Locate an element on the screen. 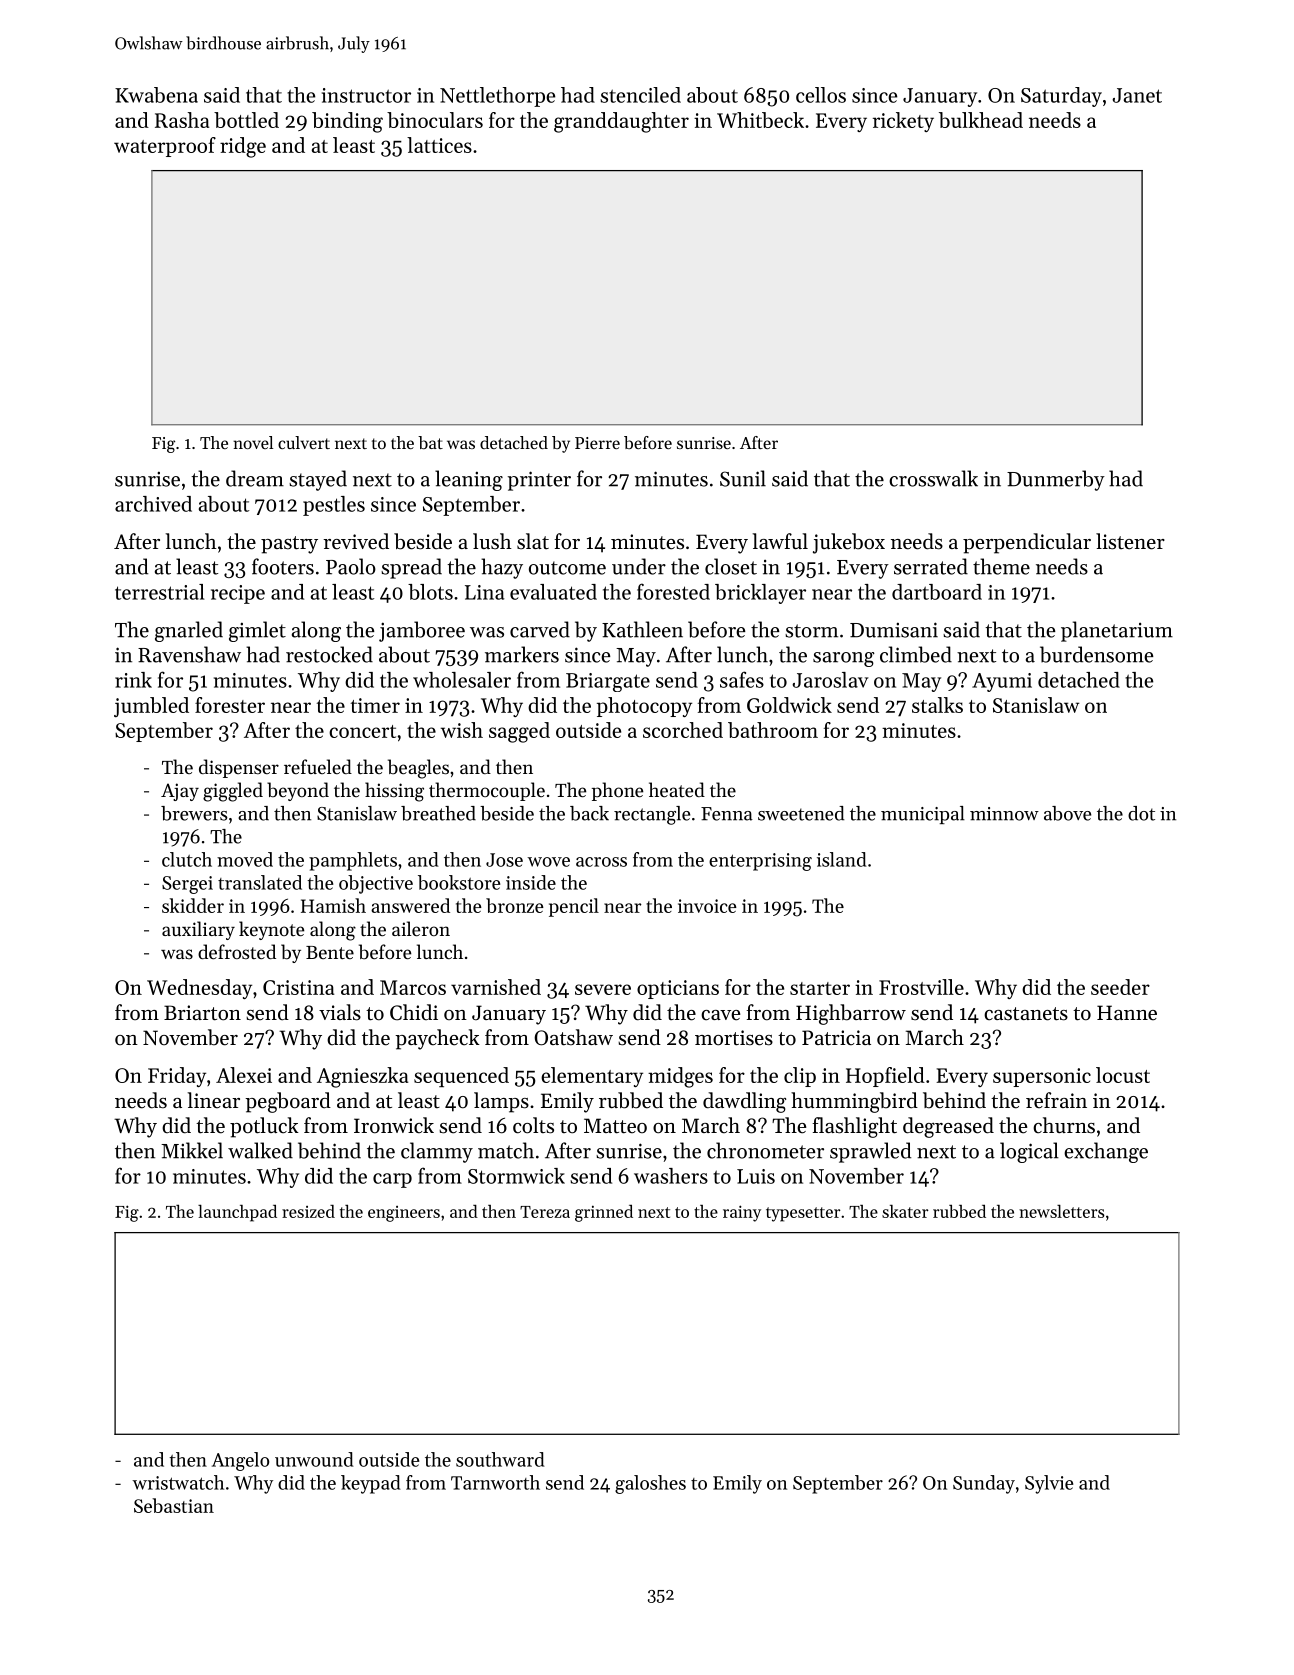  Sebastian is located at coordinates (174, 1505).
